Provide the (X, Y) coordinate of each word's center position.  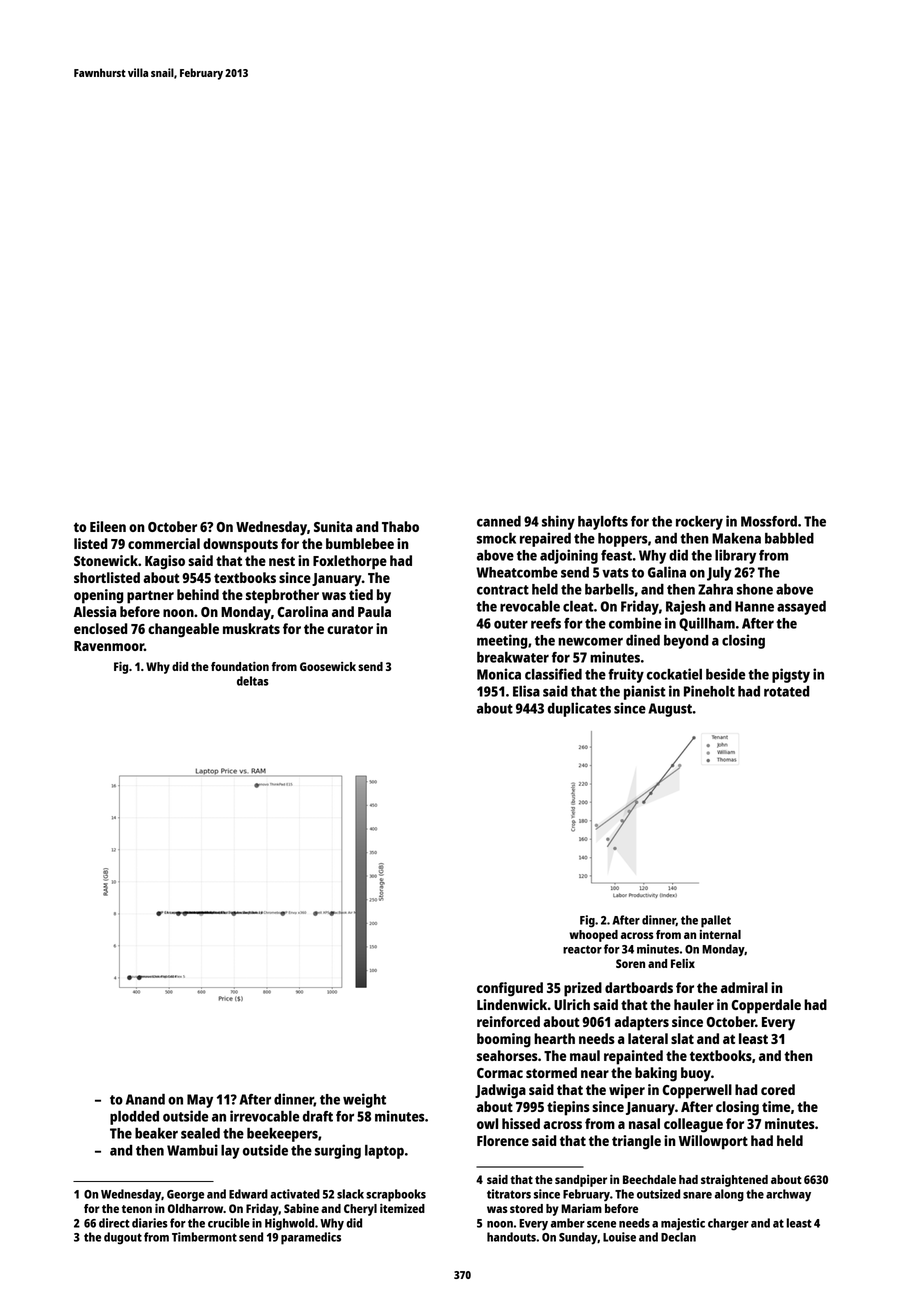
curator (350, 629)
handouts (511, 1237)
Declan (678, 1237)
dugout (123, 1238)
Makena (736, 538)
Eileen (108, 526)
